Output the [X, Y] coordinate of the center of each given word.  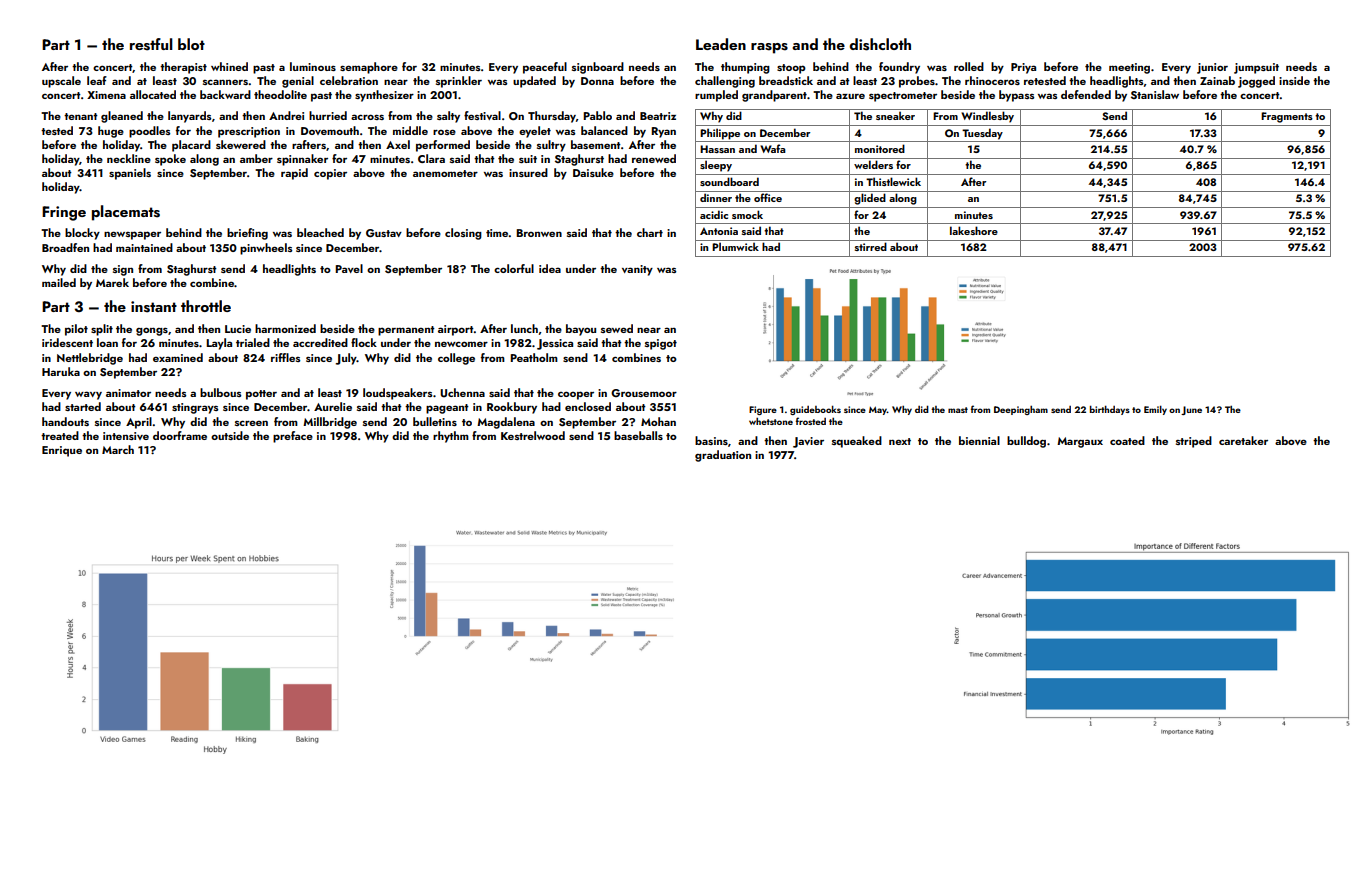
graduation [723, 456]
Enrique [62, 451]
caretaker [1243, 440]
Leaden [721, 44]
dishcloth [880, 44]
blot [191, 44]
